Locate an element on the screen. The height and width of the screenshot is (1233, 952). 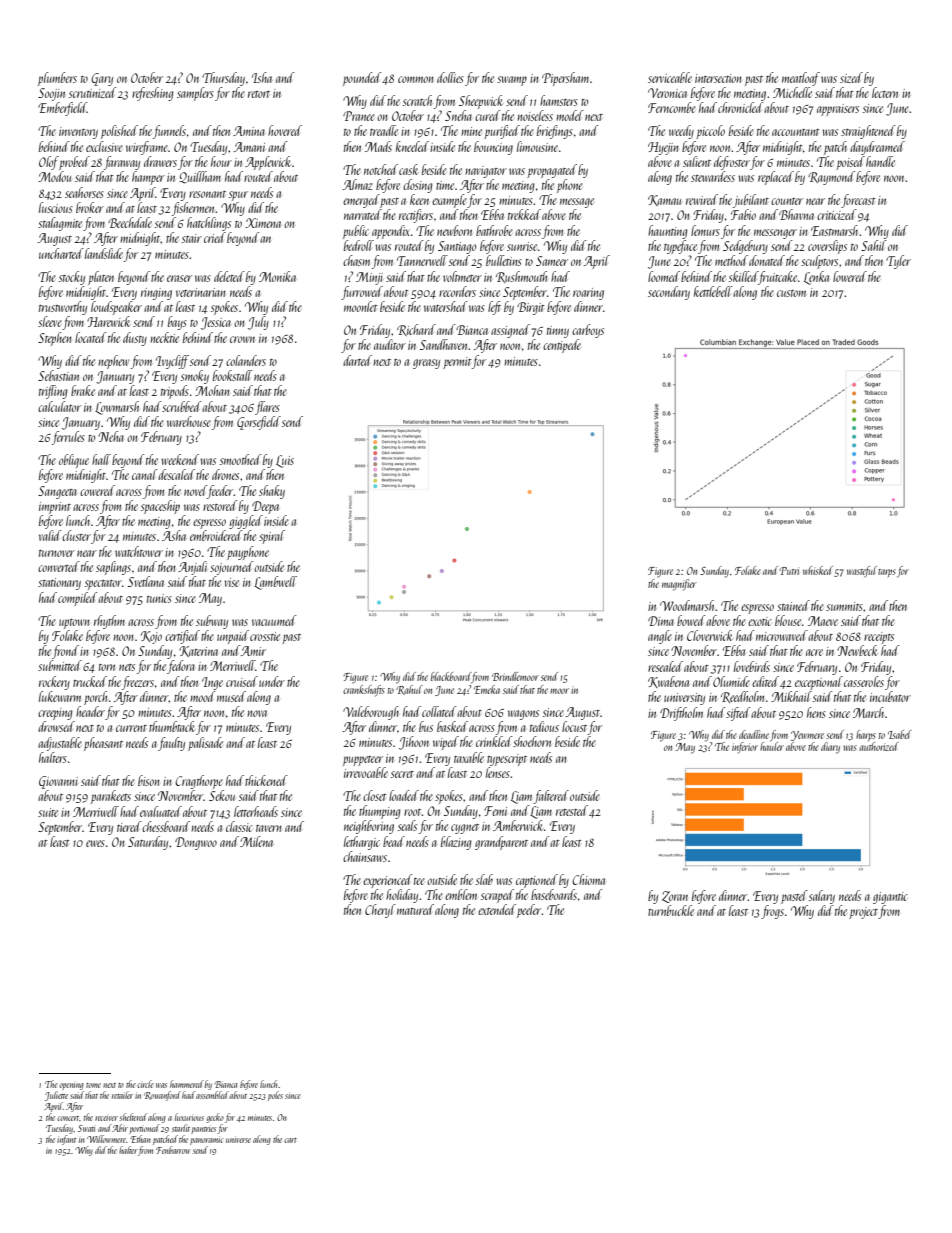
poles is located at coordinates (275, 1096).
